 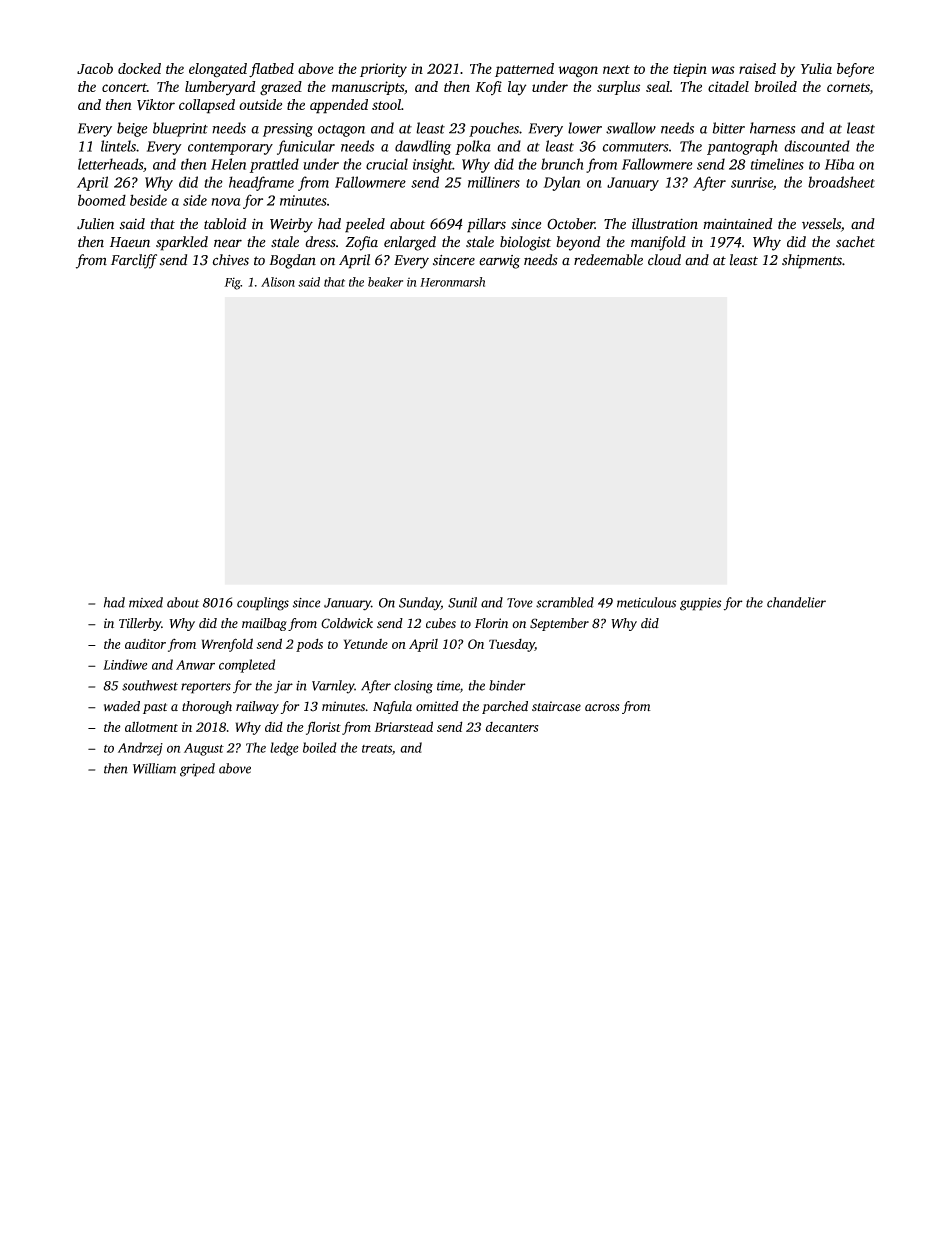 What do you see at coordinates (154, 768) in the page?
I see `William` at bounding box center [154, 768].
